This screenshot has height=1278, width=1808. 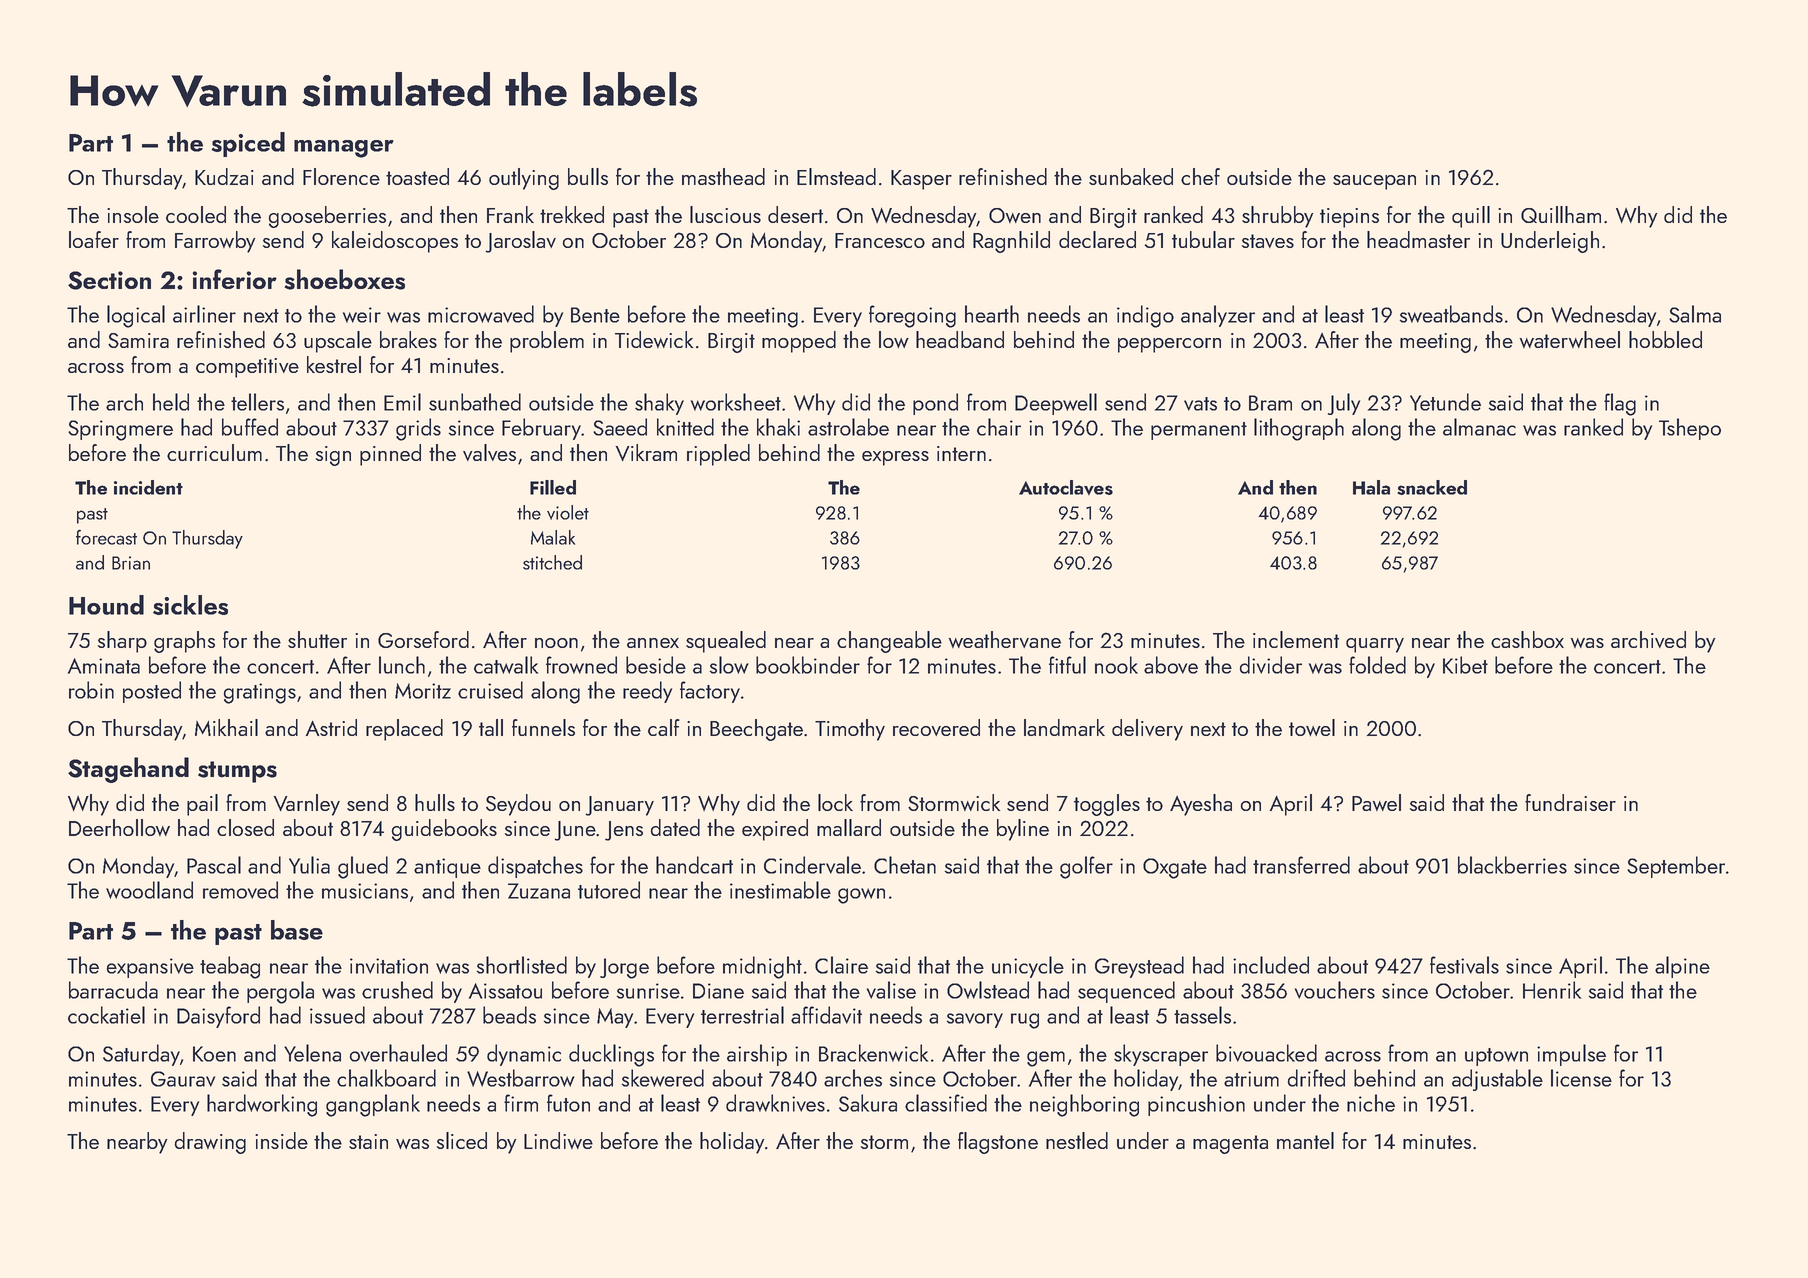 What do you see at coordinates (230, 967) in the screenshot?
I see `teabag` at bounding box center [230, 967].
